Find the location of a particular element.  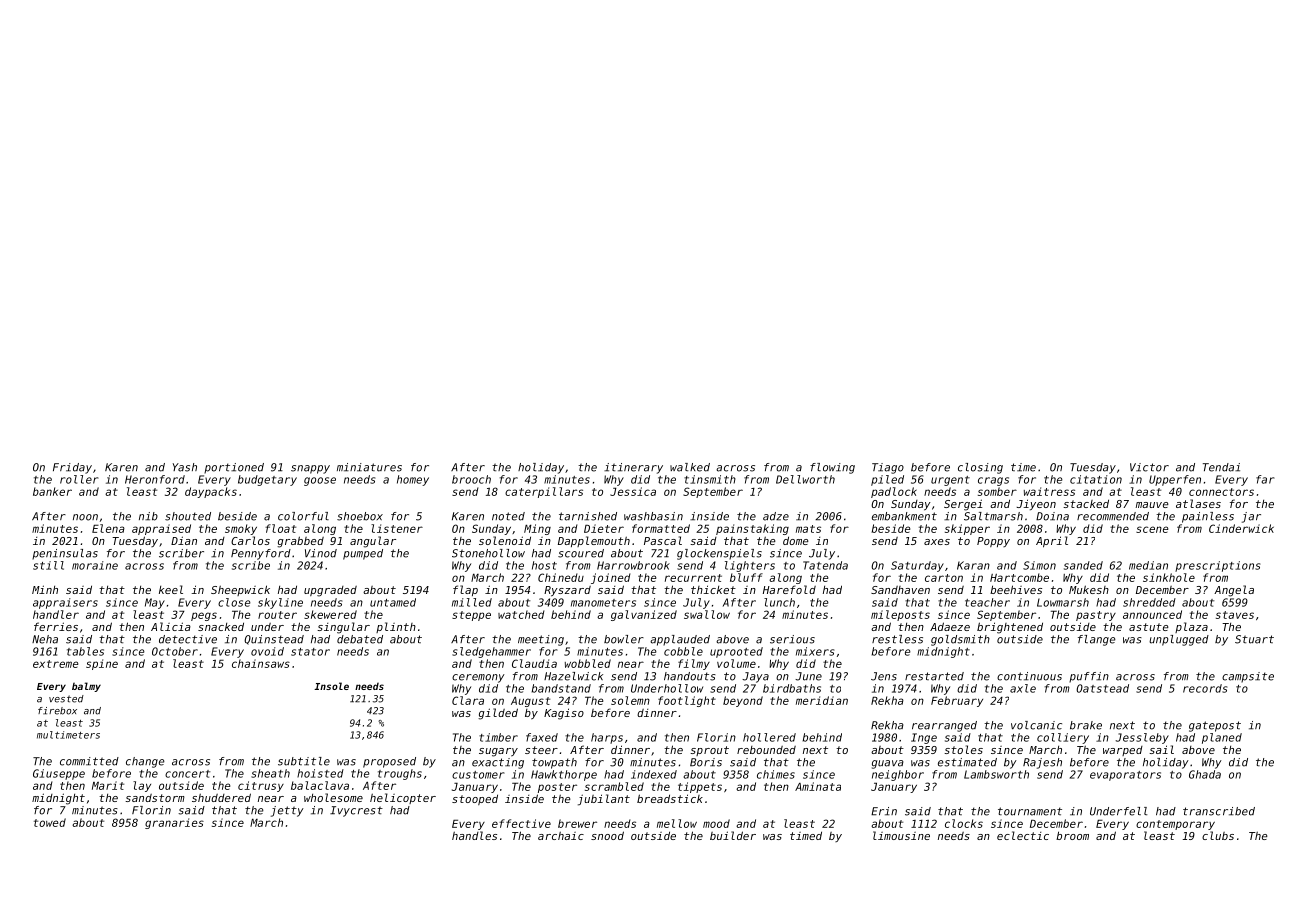

Victor is located at coordinates (1149, 467).
